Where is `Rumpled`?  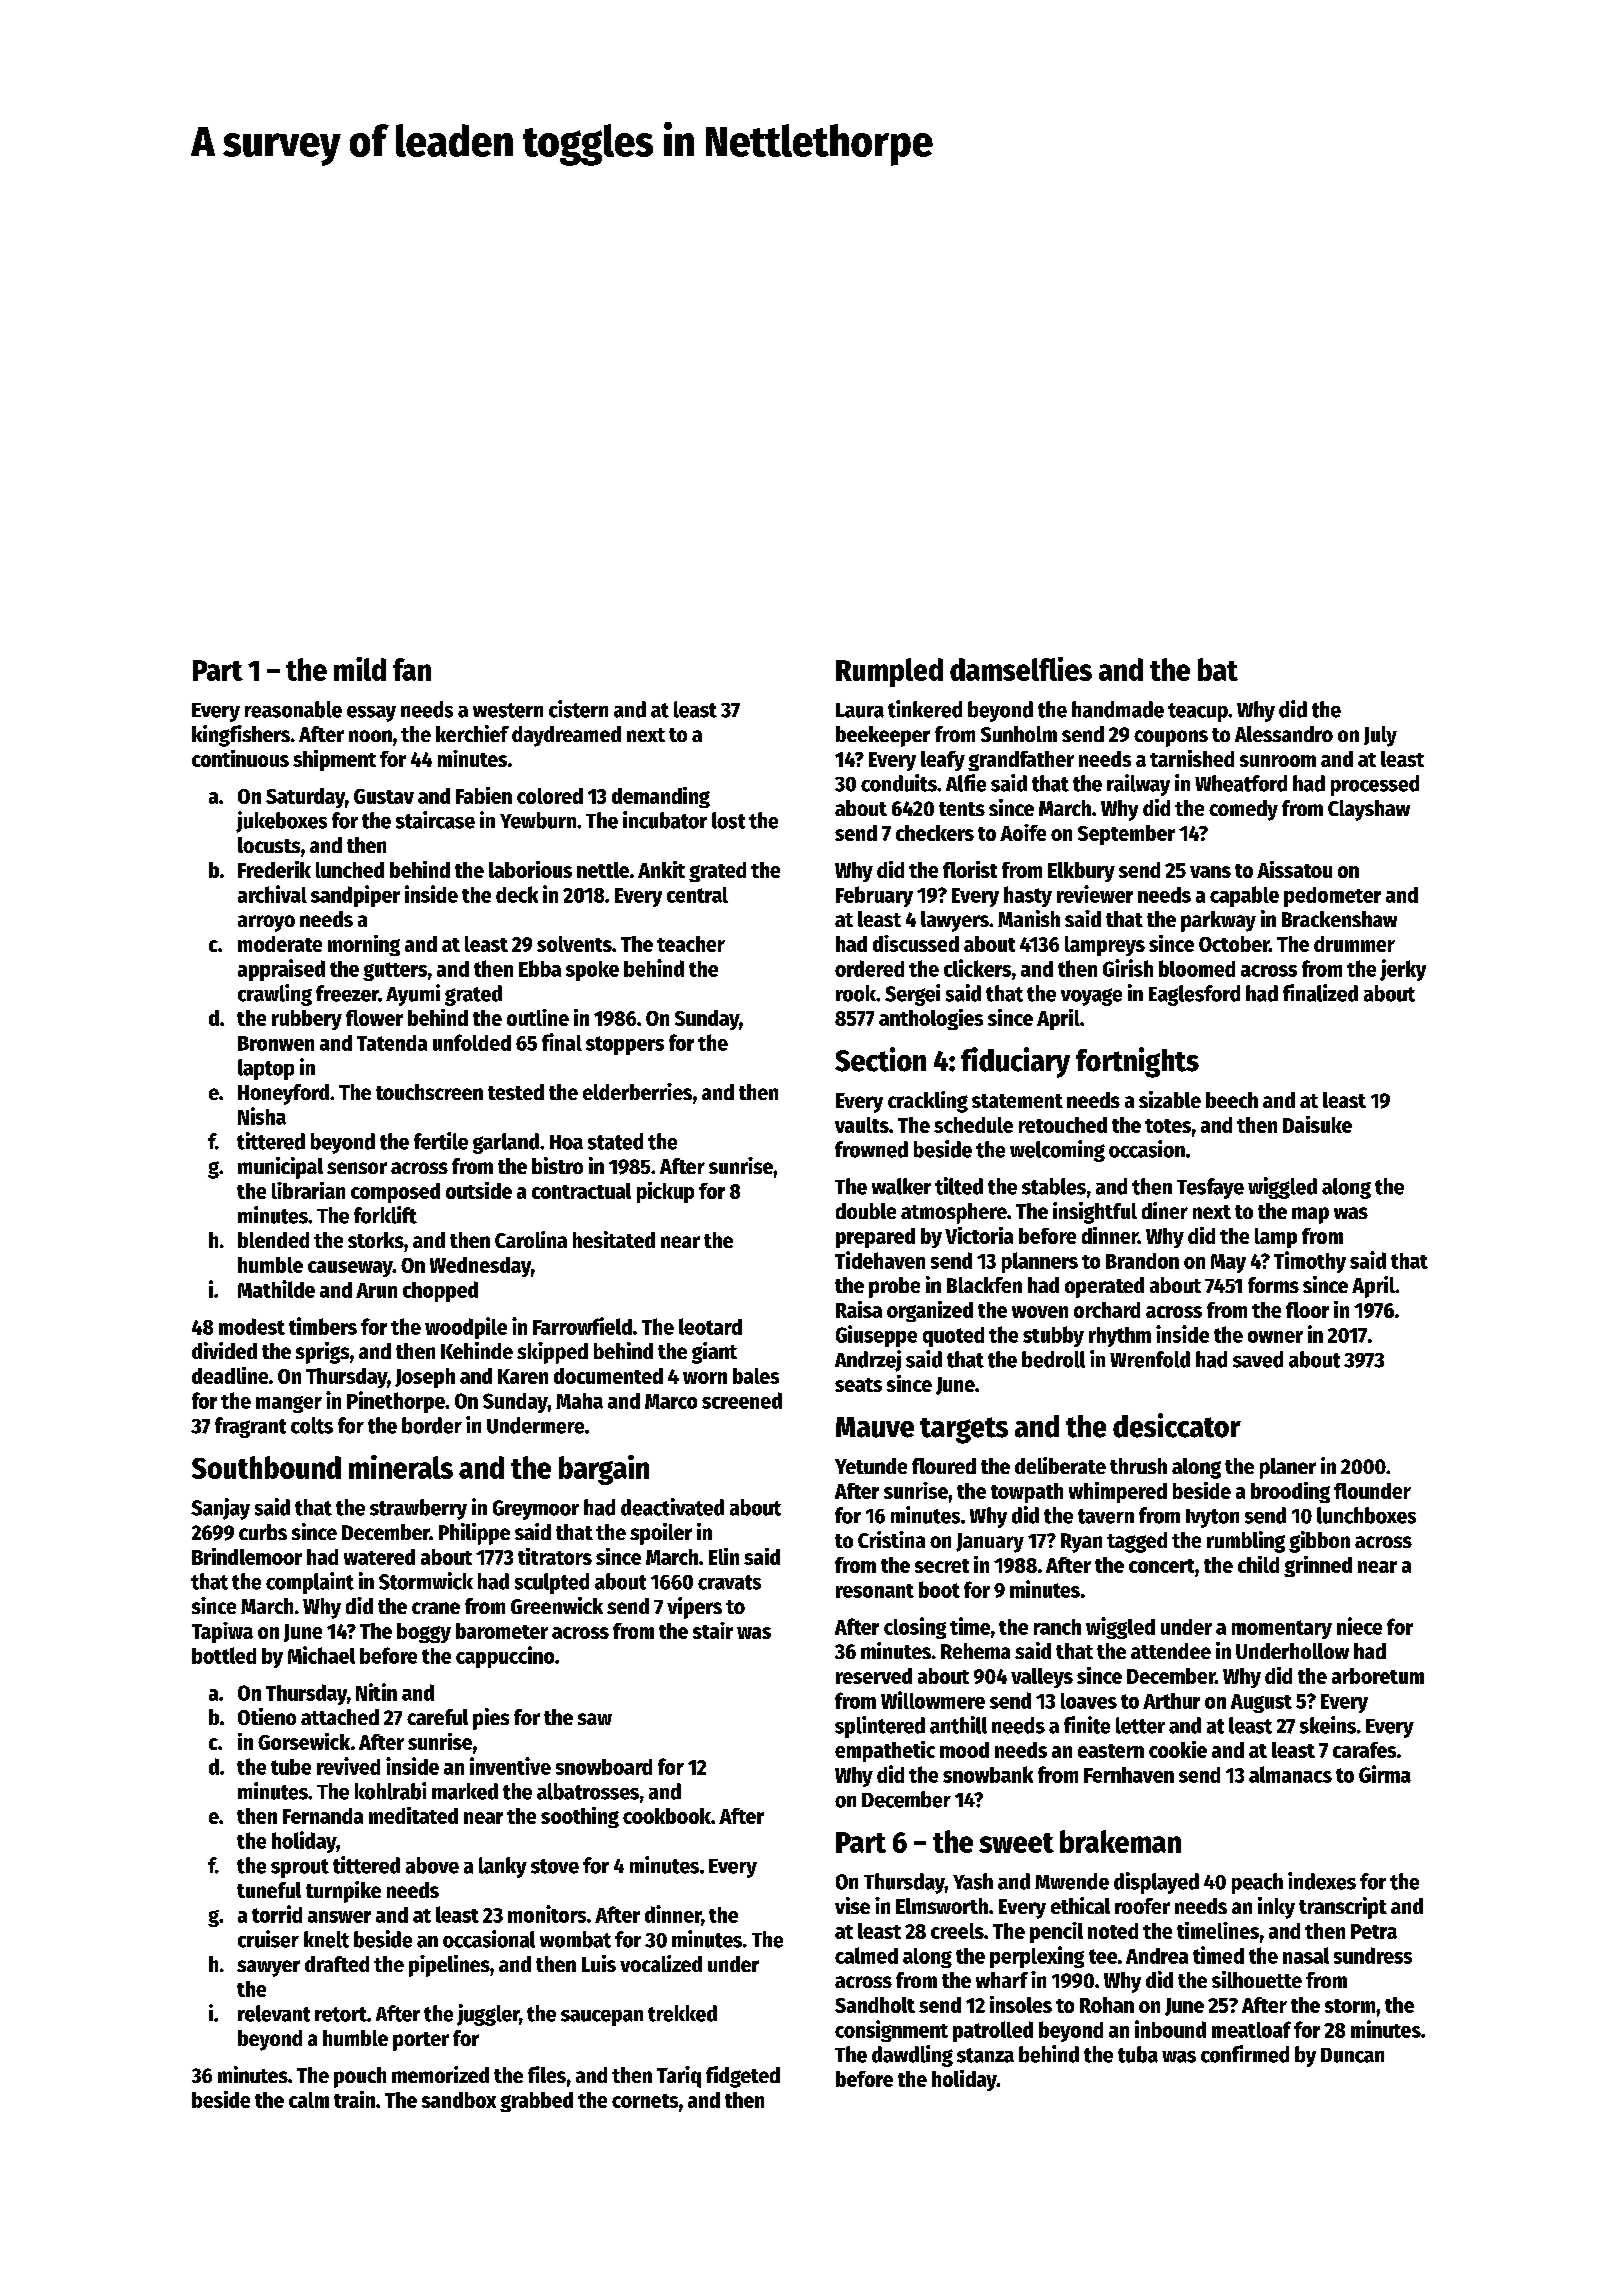 Rumpled is located at coordinates (889, 672).
